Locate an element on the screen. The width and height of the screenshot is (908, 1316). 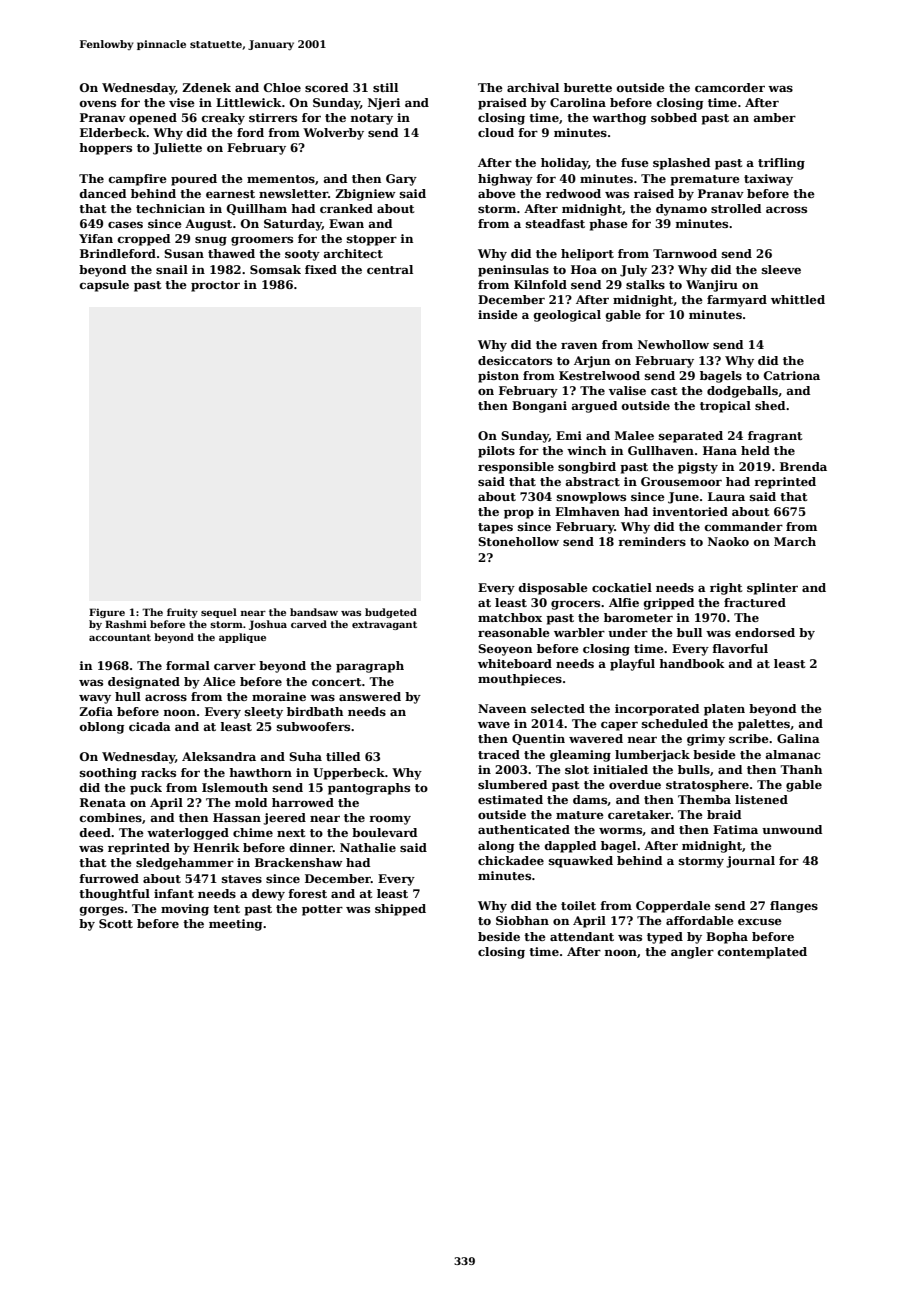
Zdenek is located at coordinates (206, 87).
